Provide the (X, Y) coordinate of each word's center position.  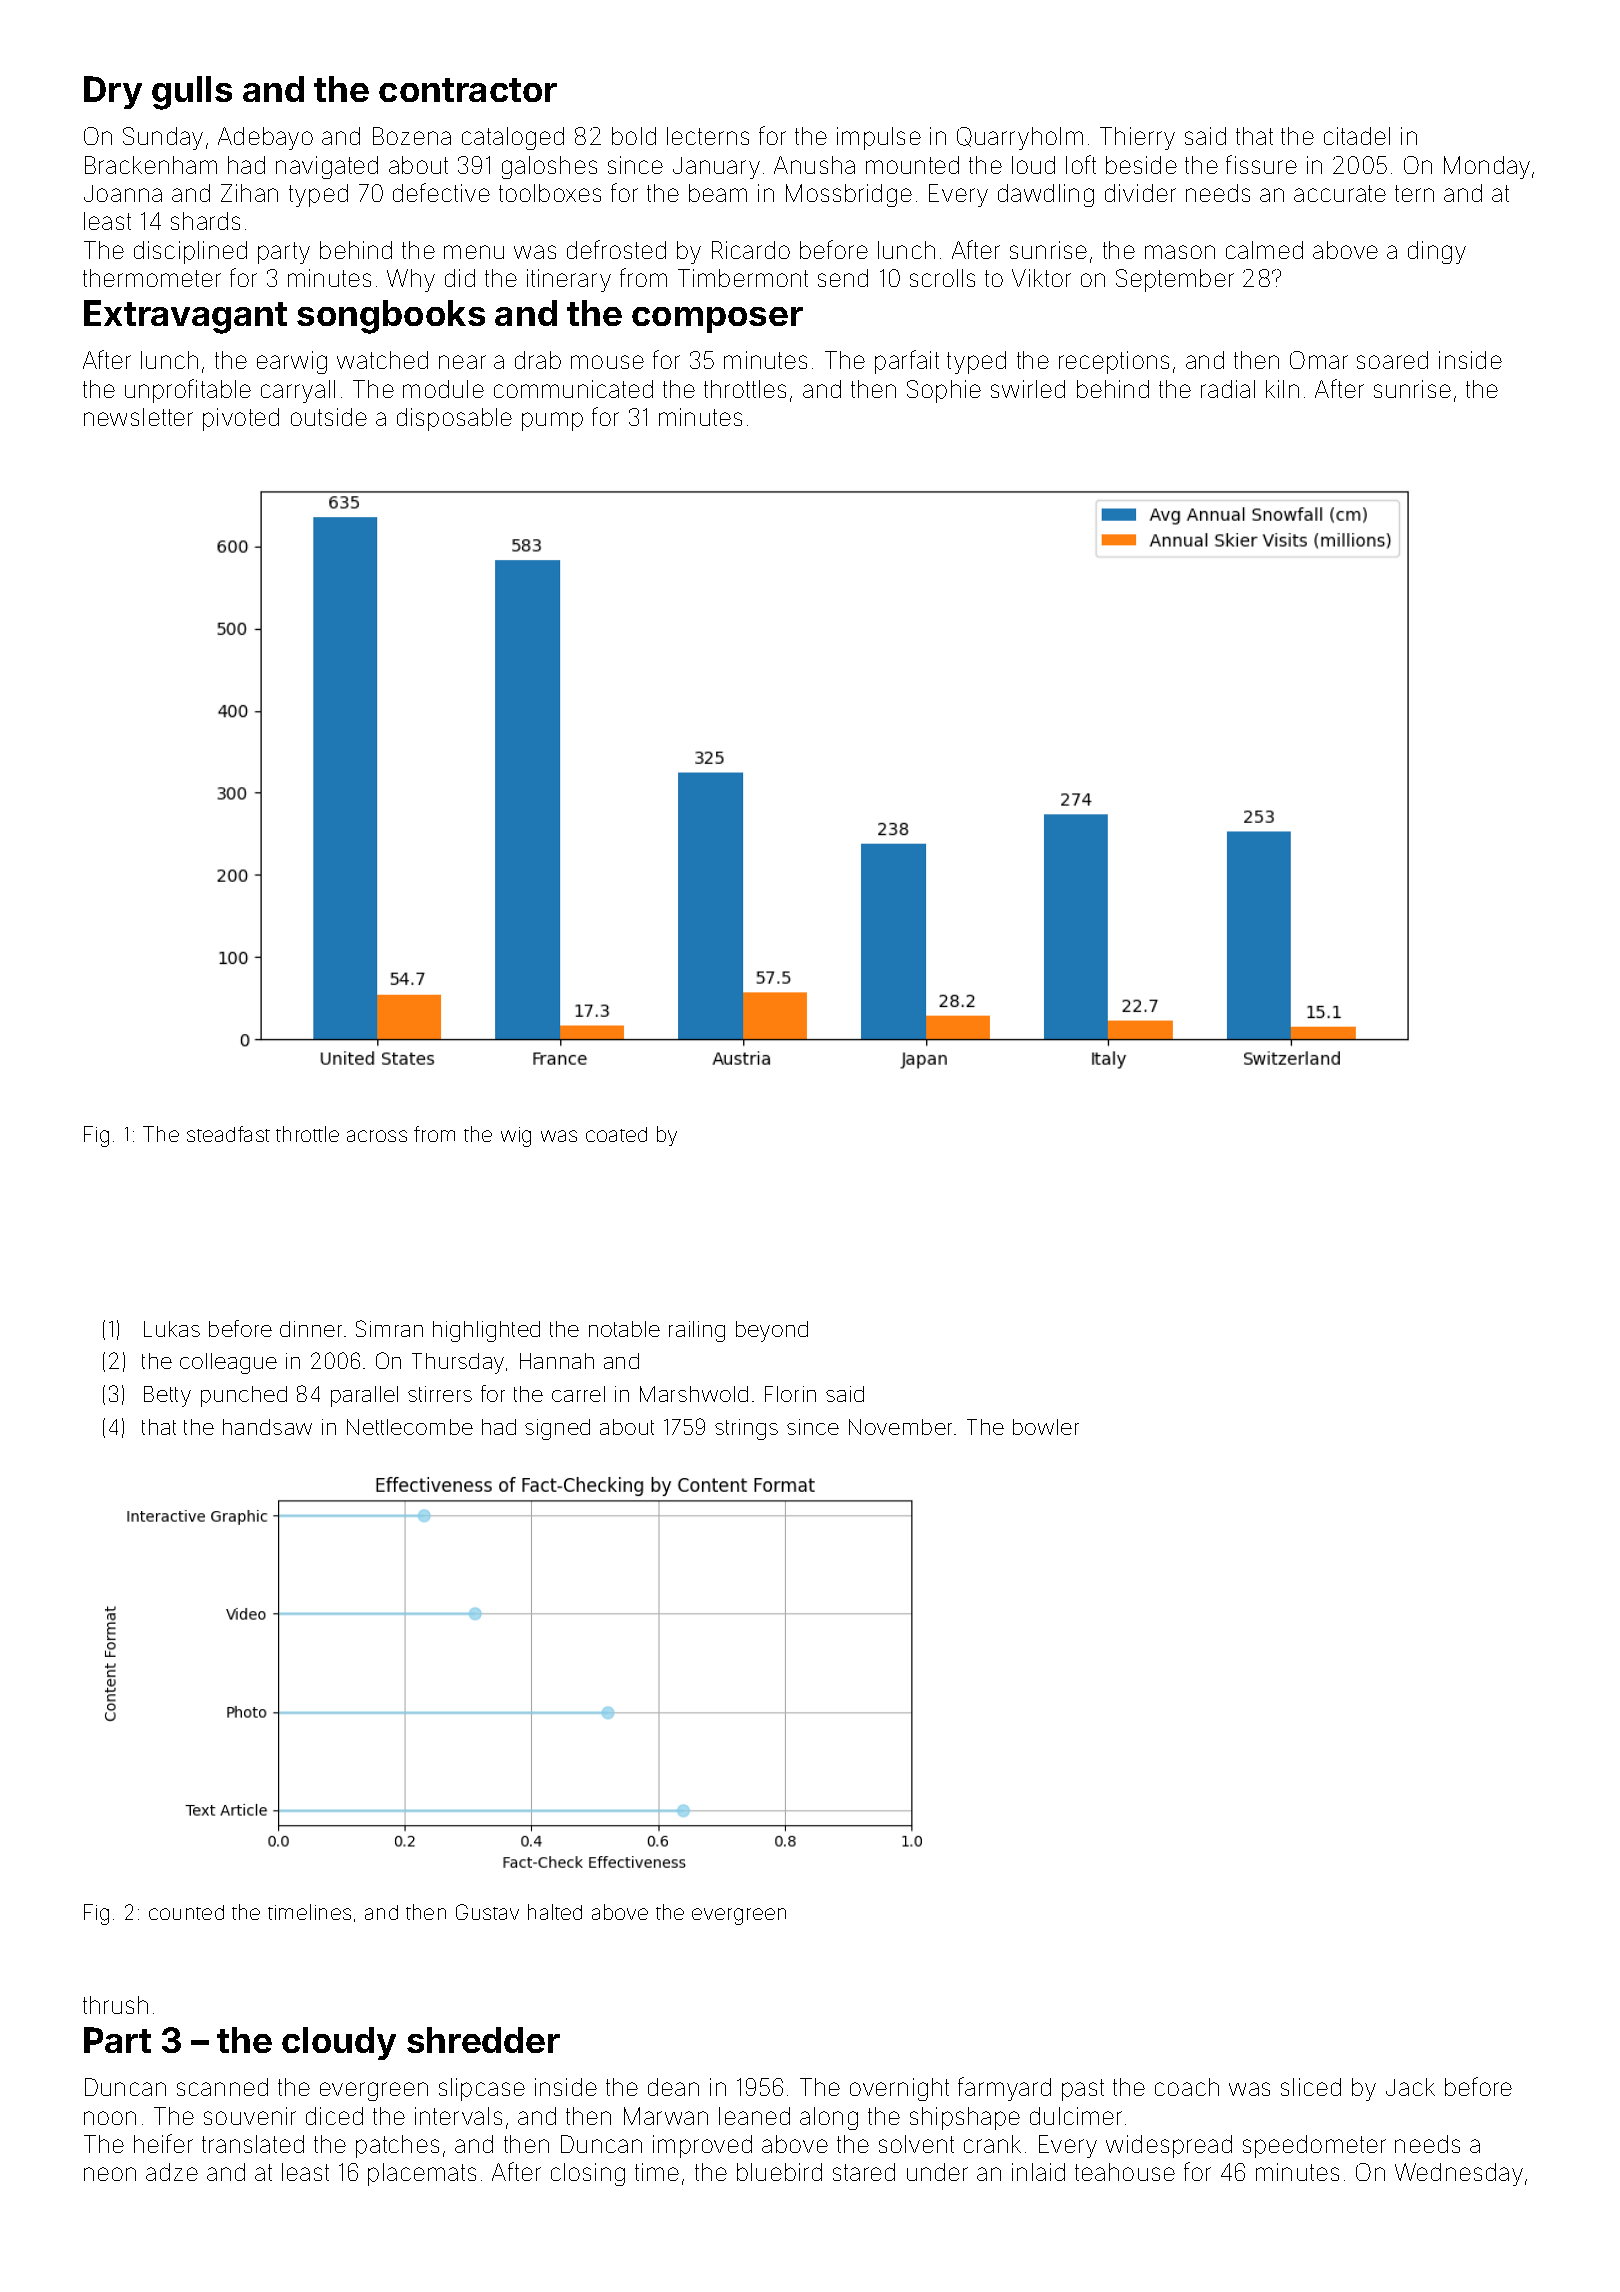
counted (186, 1912)
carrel (578, 1394)
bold (634, 136)
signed (557, 1429)
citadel (1357, 136)
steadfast (228, 1134)
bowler (1046, 1427)
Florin (790, 1394)
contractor (468, 90)
